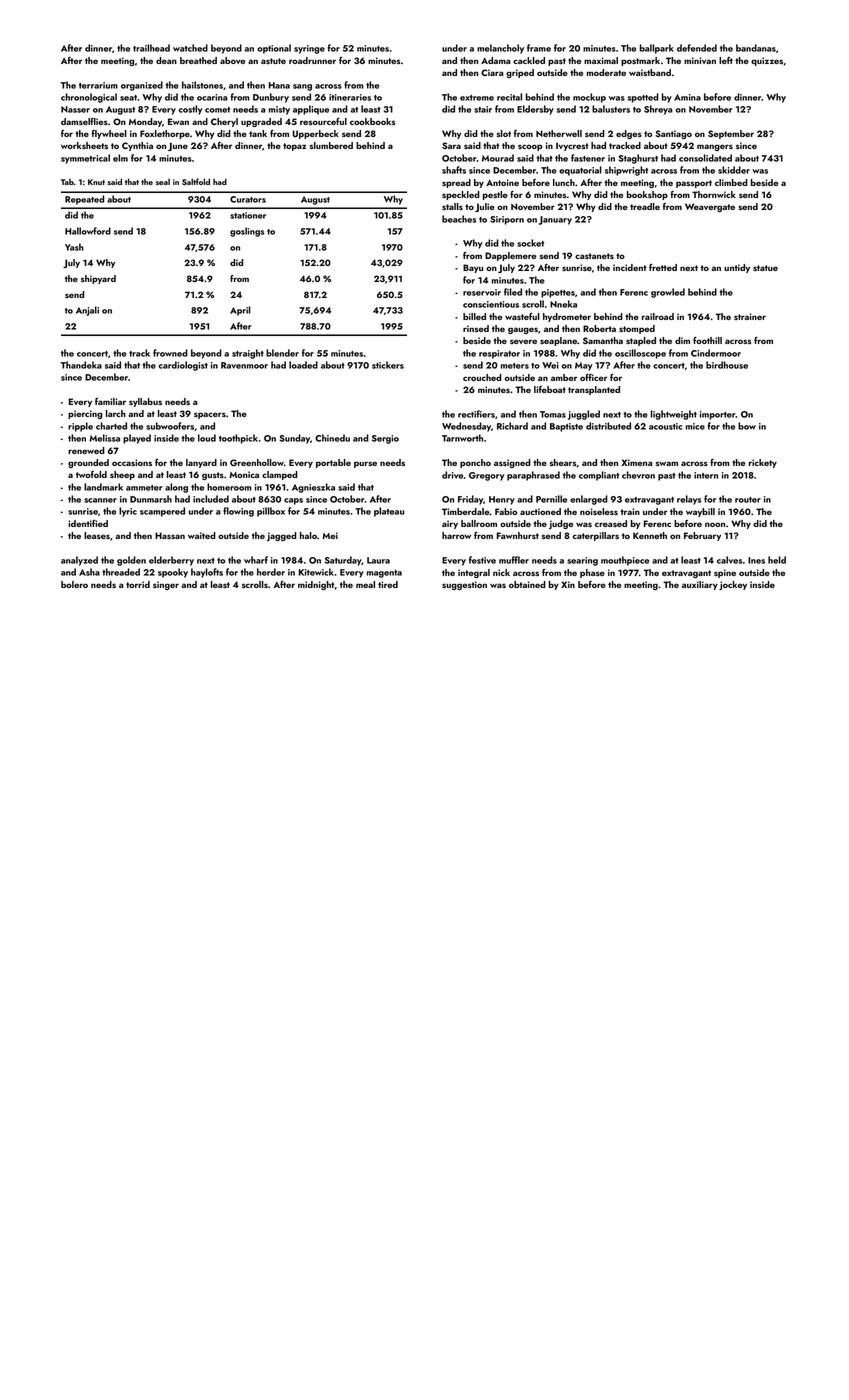 The image size is (849, 1400). I want to click on Bayu, so click(473, 268).
